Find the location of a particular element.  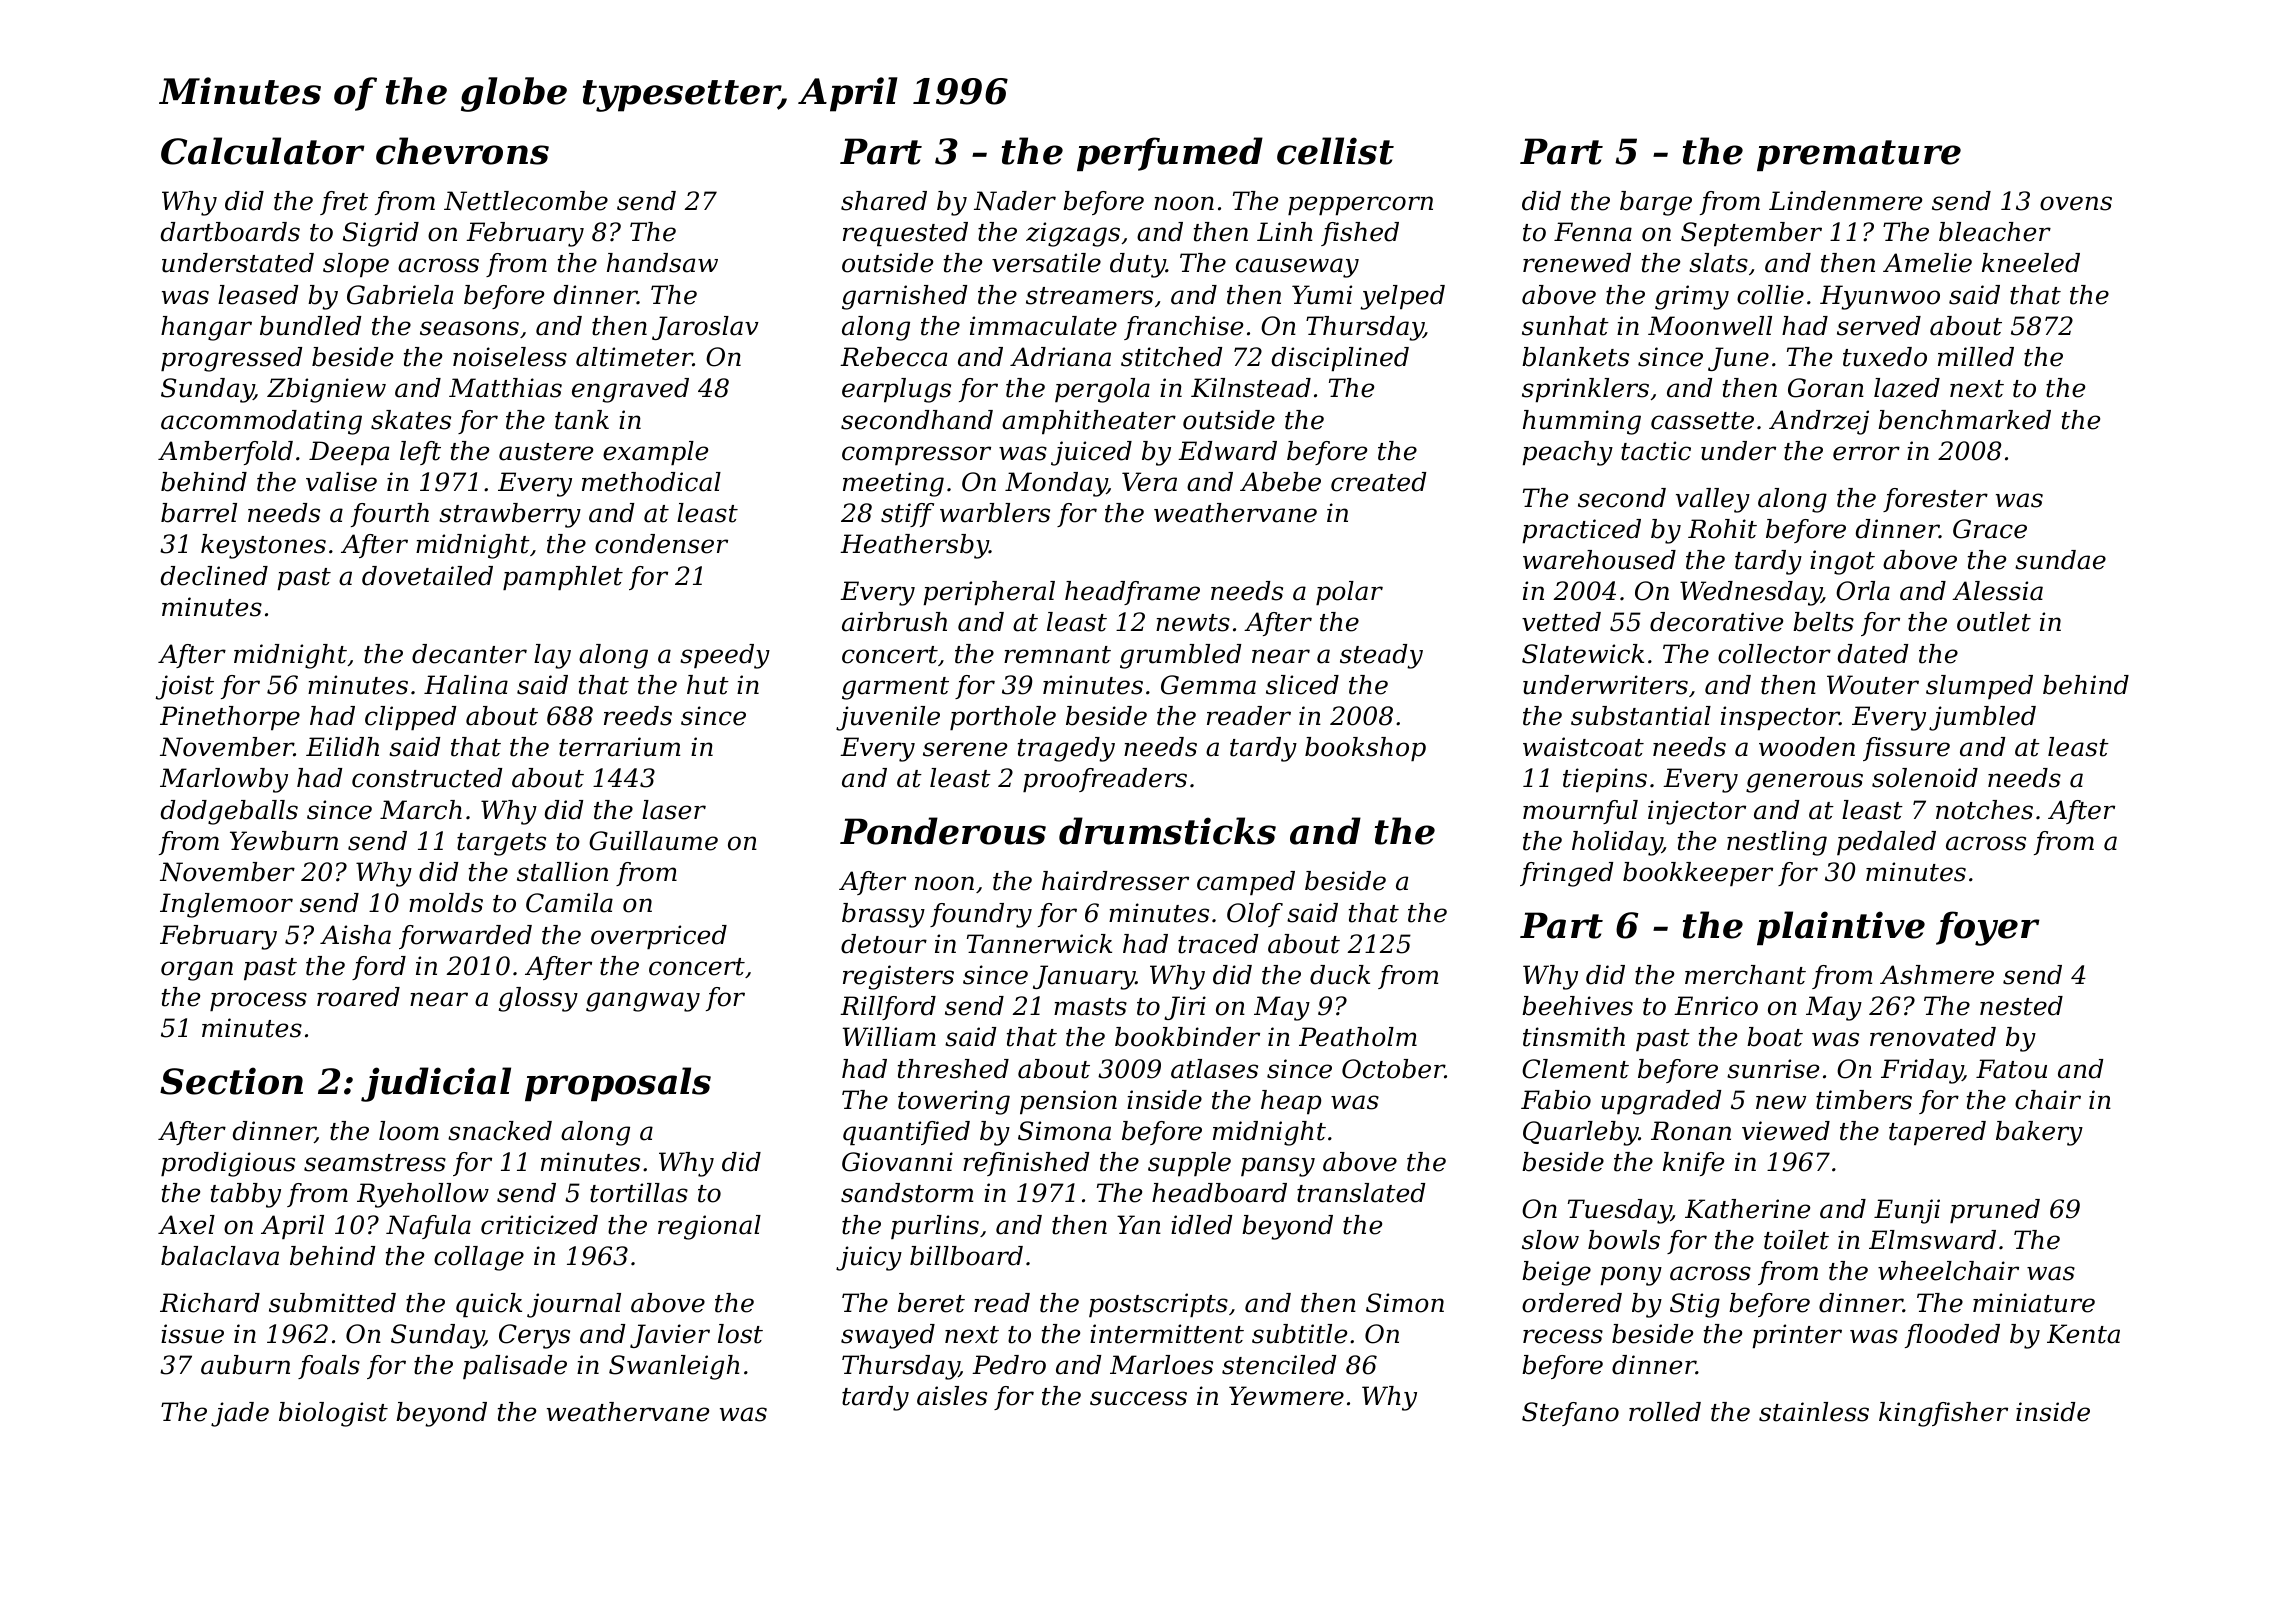

swayed is located at coordinates (888, 1336).
